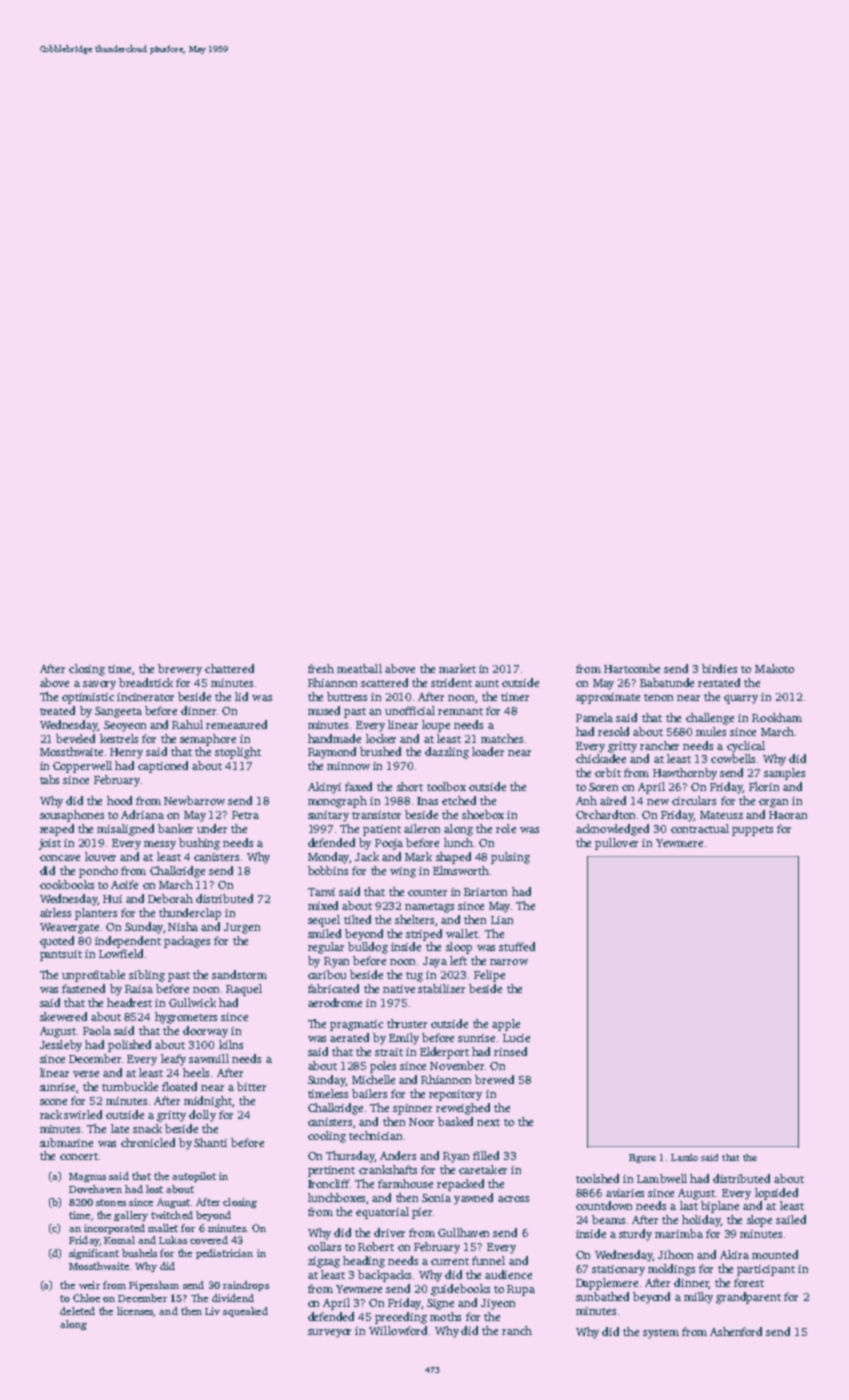  What do you see at coordinates (75, 738) in the screenshot?
I see `beveled` at bounding box center [75, 738].
